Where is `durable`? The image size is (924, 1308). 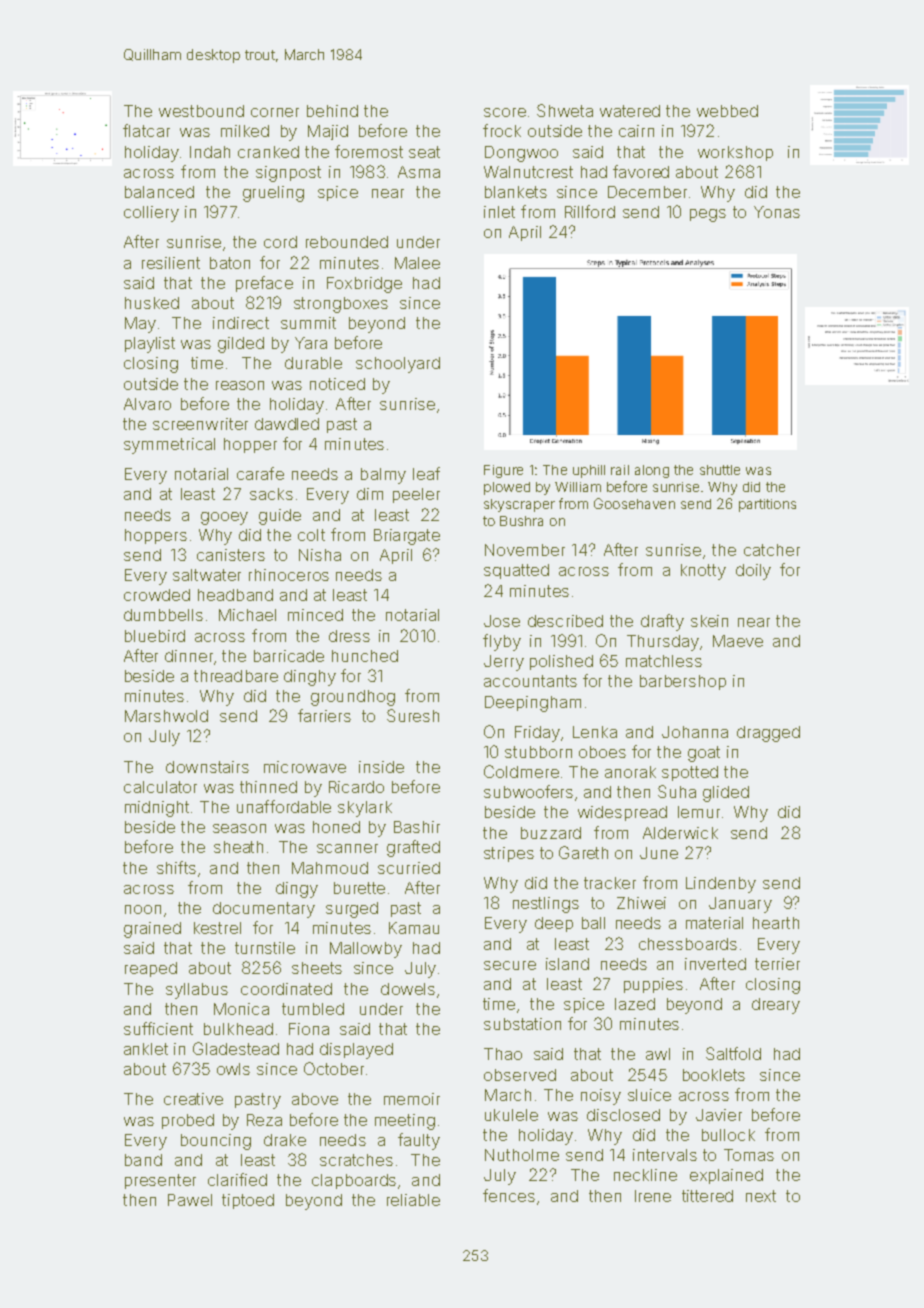
durable is located at coordinates (313, 363).
